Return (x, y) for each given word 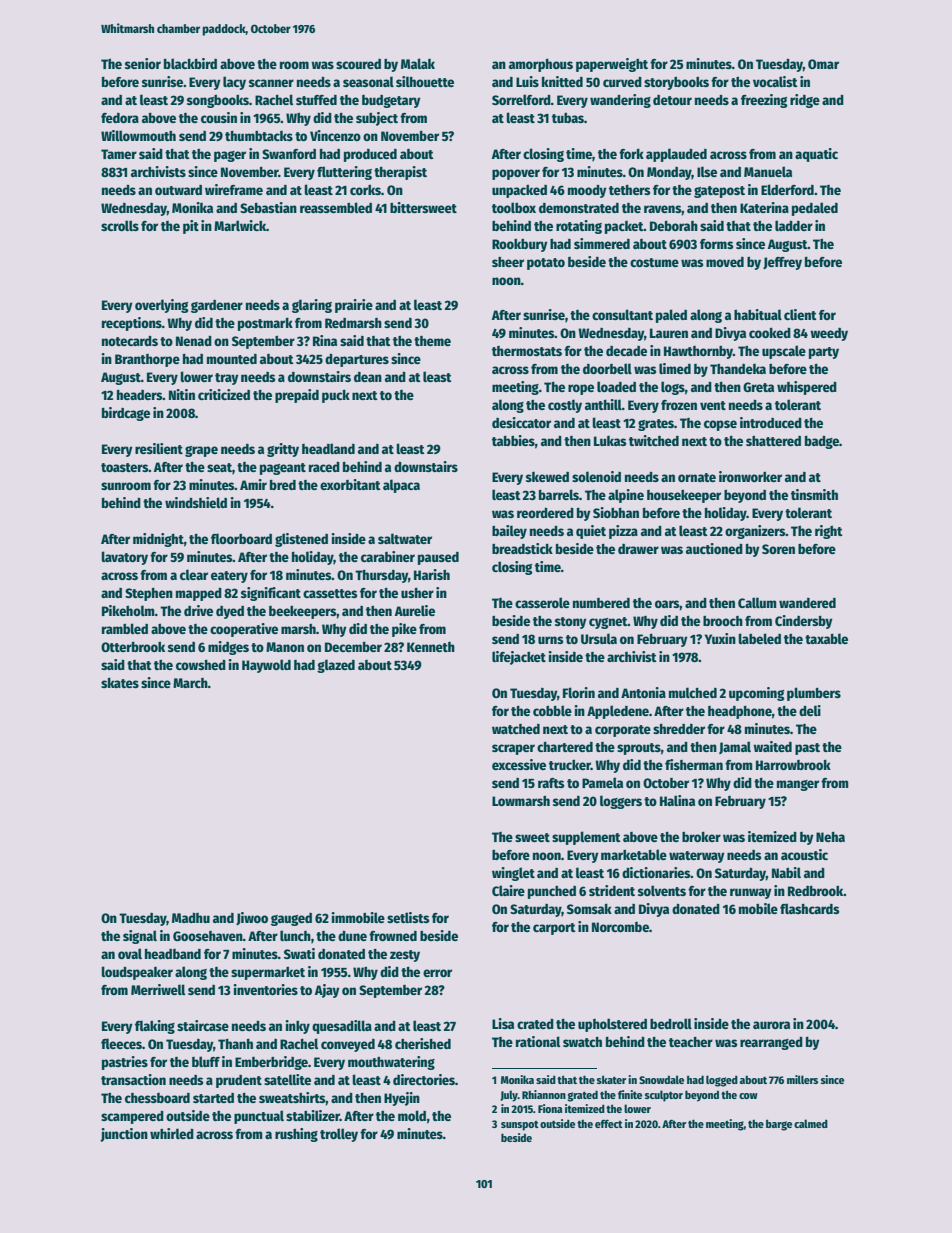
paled (671, 316)
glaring (312, 306)
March (190, 683)
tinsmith (814, 494)
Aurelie (415, 610)
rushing (296, 1135)
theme (432, 341)
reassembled (336, 207)
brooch (723, 621)
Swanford (289, 154)
